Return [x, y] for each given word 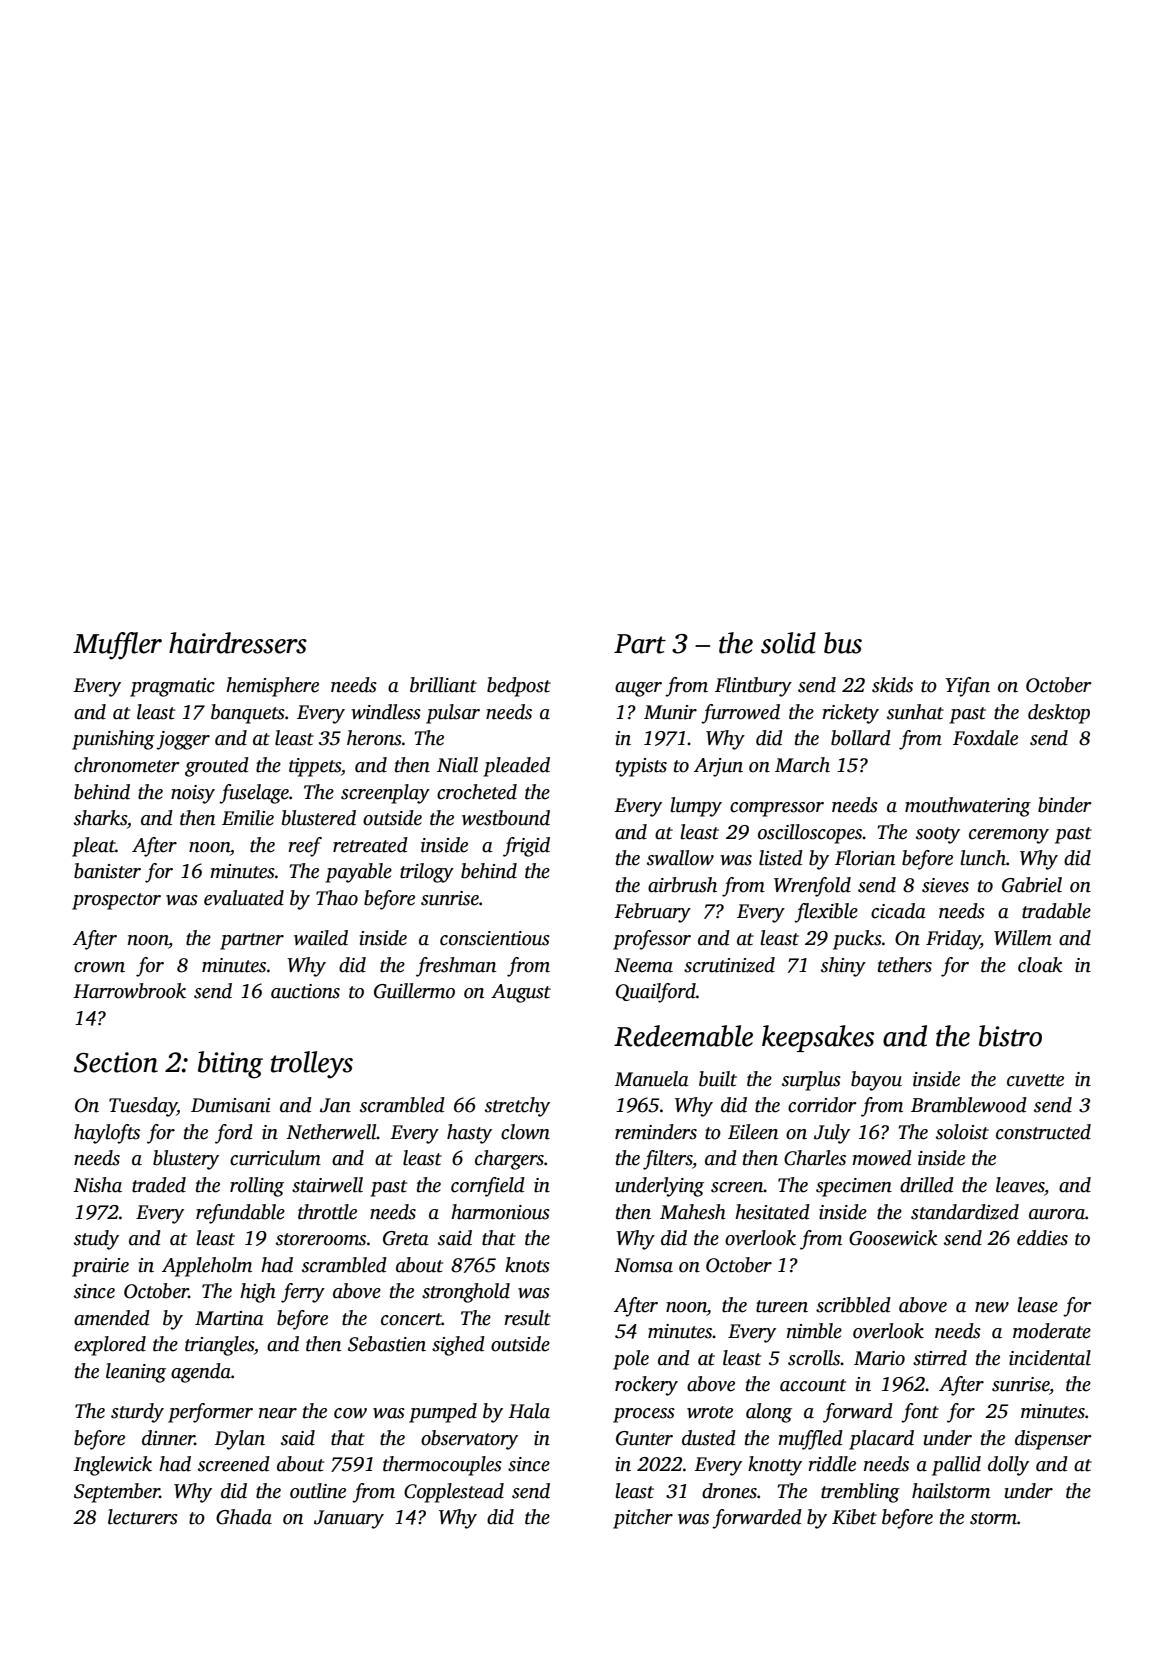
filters [667, 1160]
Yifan [967, 687]
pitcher [643, 1519]
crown [99, 967]
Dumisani [230, 1105]
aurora [1057, 1214]
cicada [898, 911]
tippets [315, 767]
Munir [670, 712]
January [349, 1519]
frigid [526, 847]
